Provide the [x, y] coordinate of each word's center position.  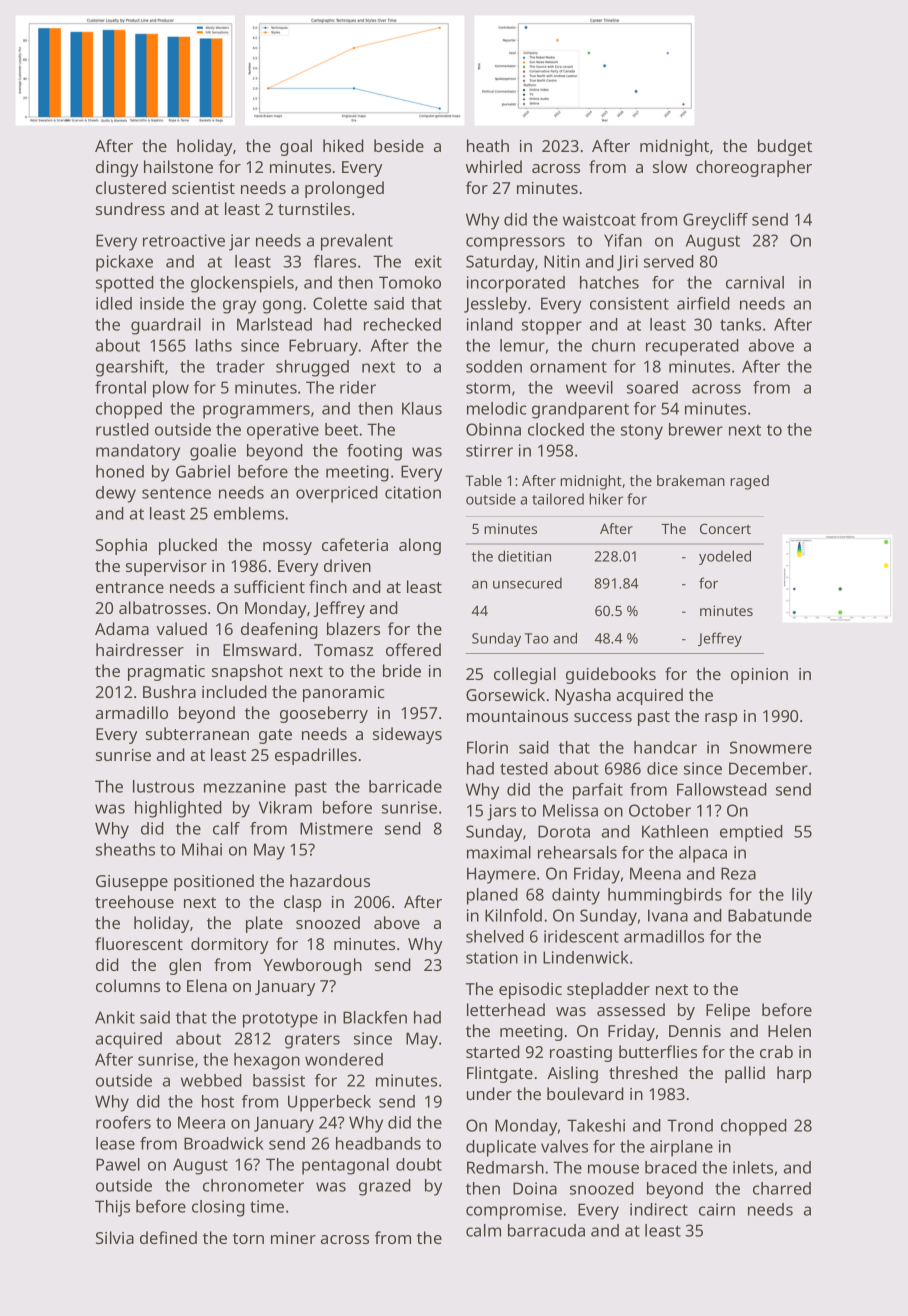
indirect [659, 1209]
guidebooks [611, 675]
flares [335, 261]
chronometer [253, 1185]
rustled [122, 429]
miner [293, 1238]
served [669, 261]
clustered [131, 187]
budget [785, 147]
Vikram [285, 807]
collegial [525, 675]
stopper [552, 327]
